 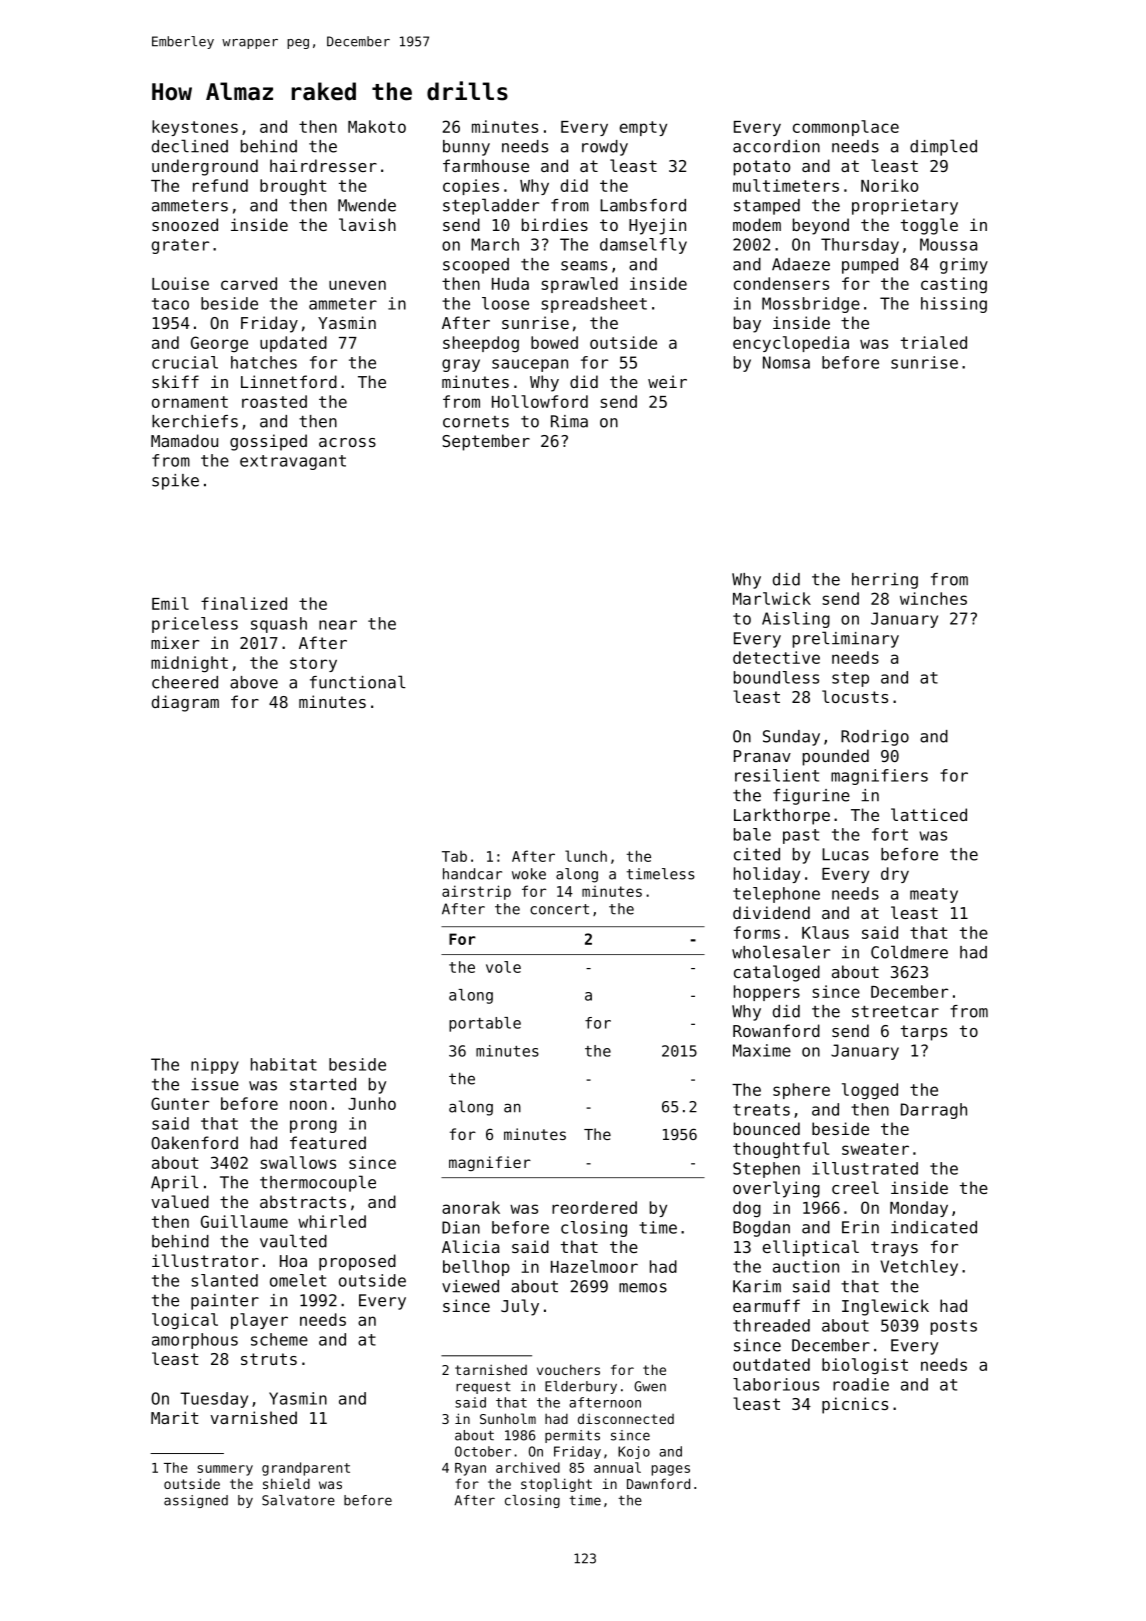 I want to click on commonplace, so click(x=846, y=128).
